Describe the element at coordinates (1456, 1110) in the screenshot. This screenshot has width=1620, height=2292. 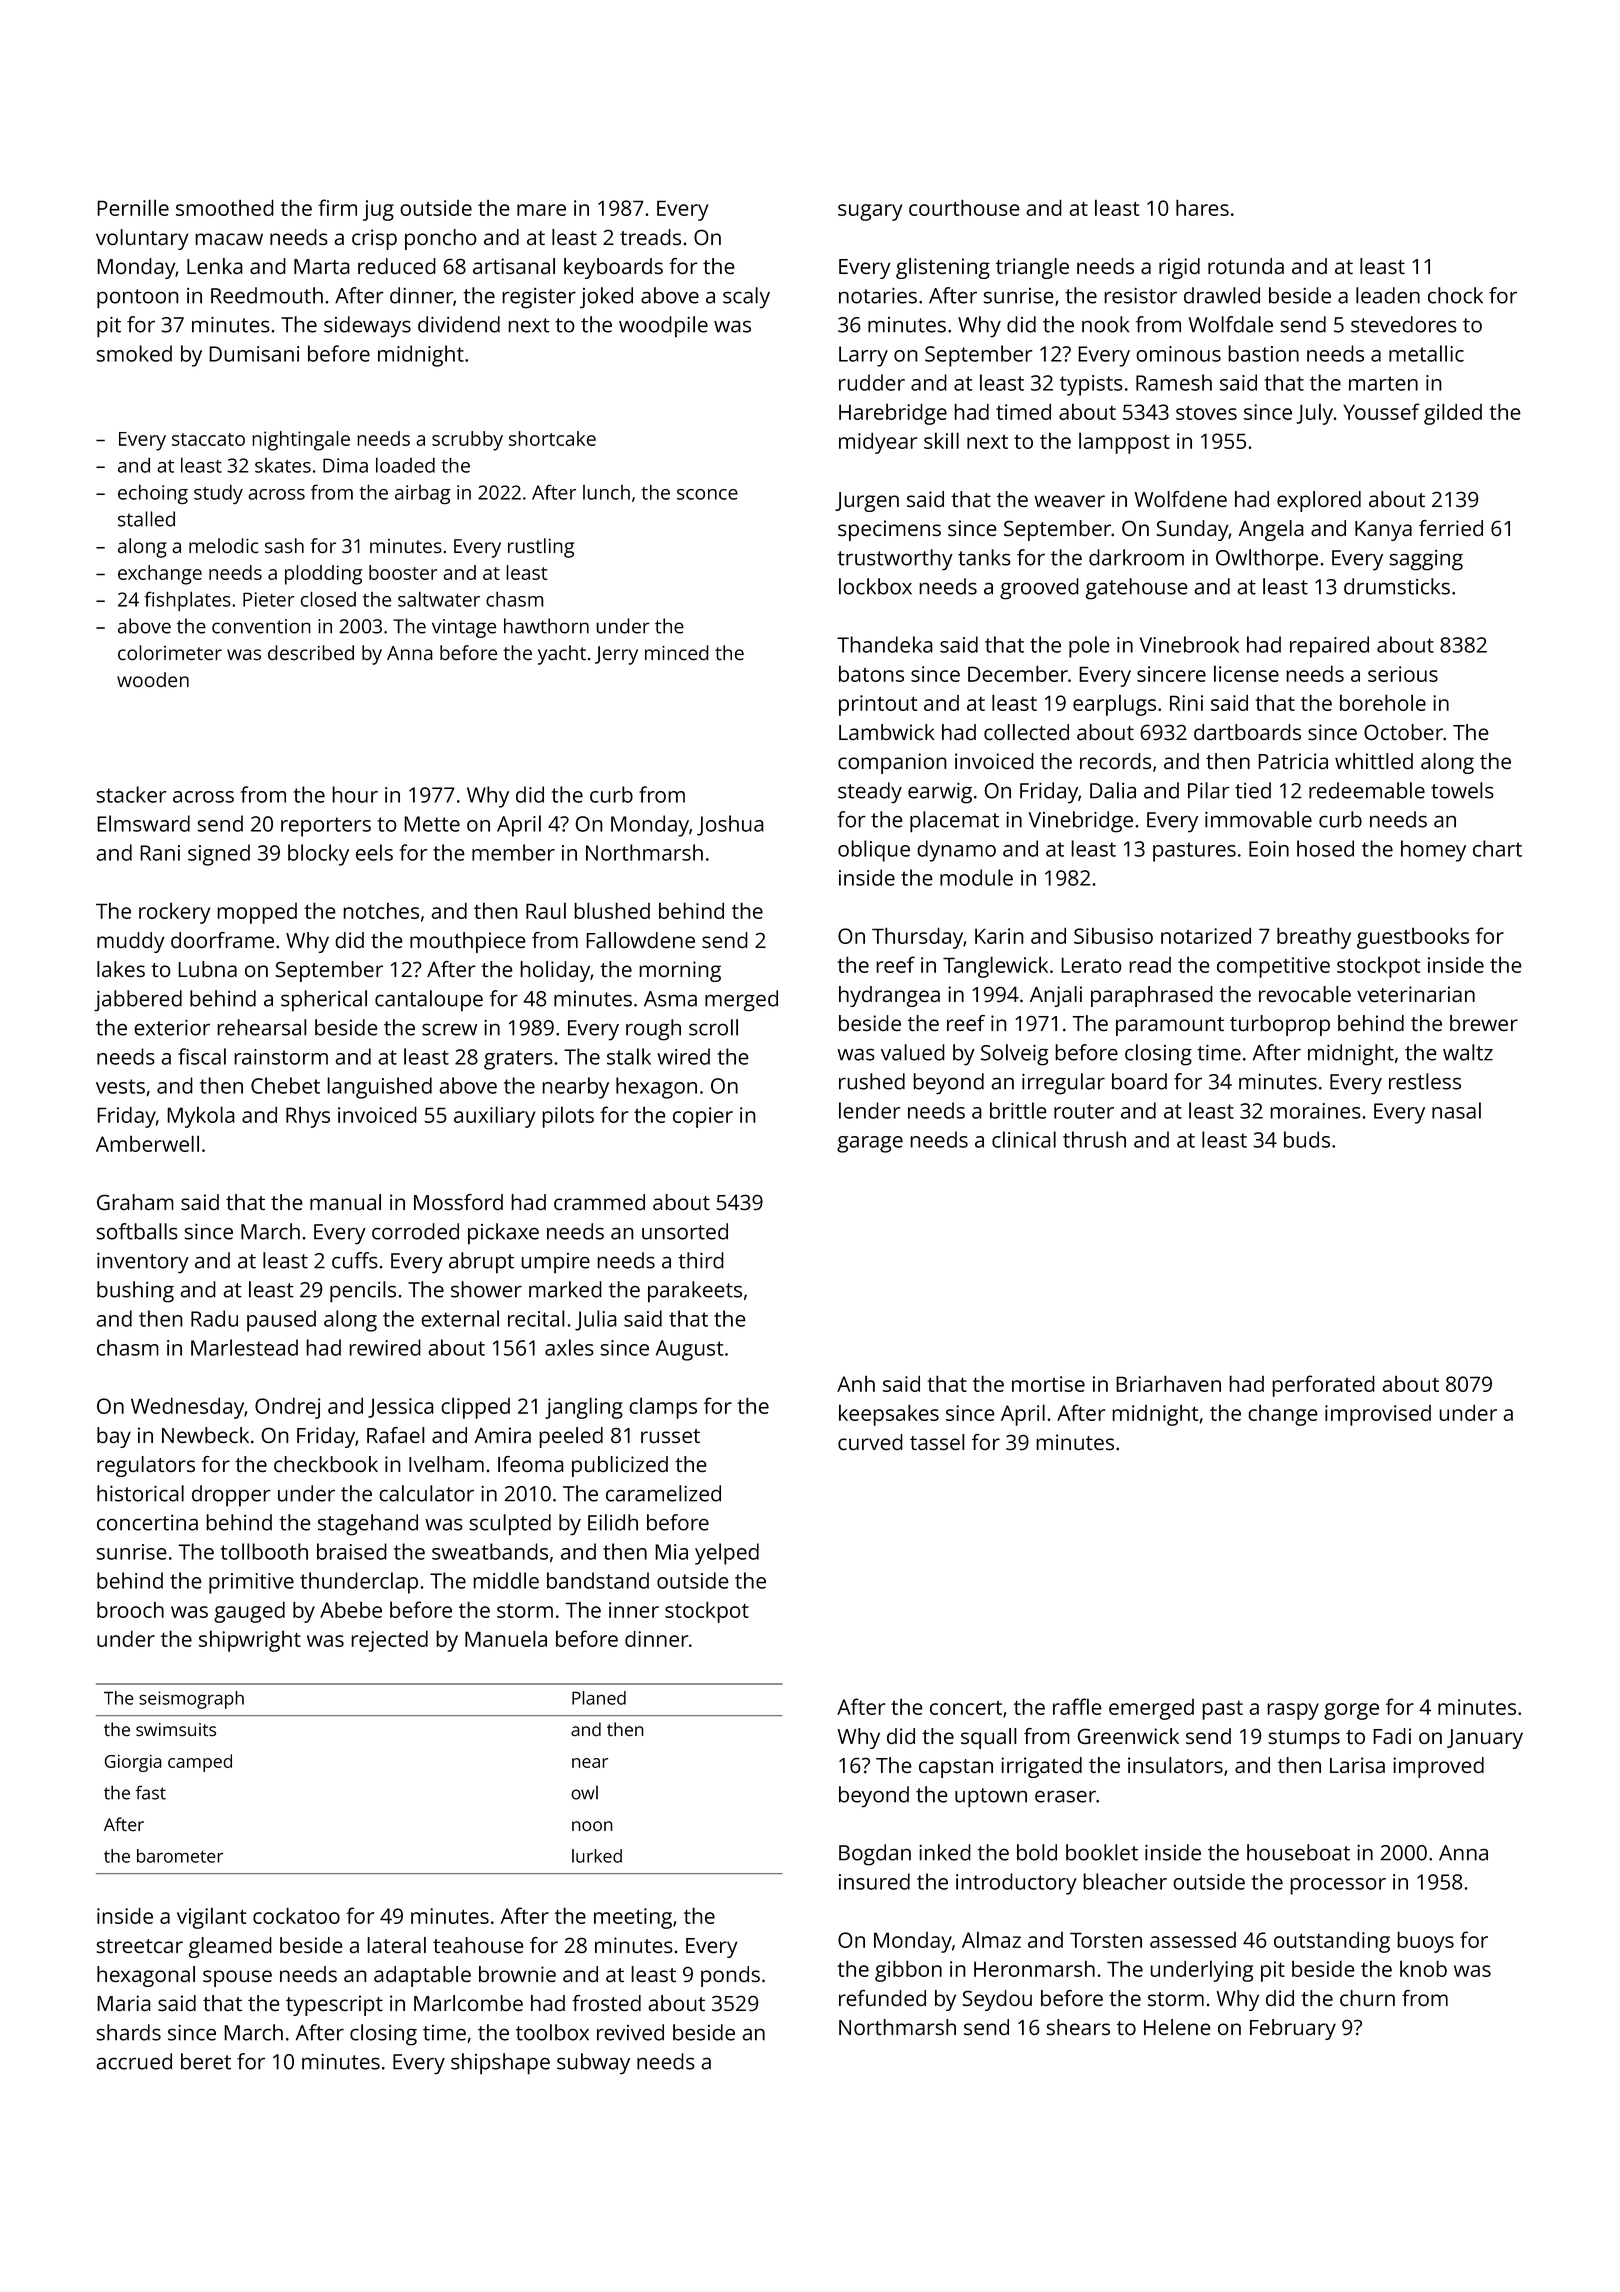
I see `nasal` at that location.
